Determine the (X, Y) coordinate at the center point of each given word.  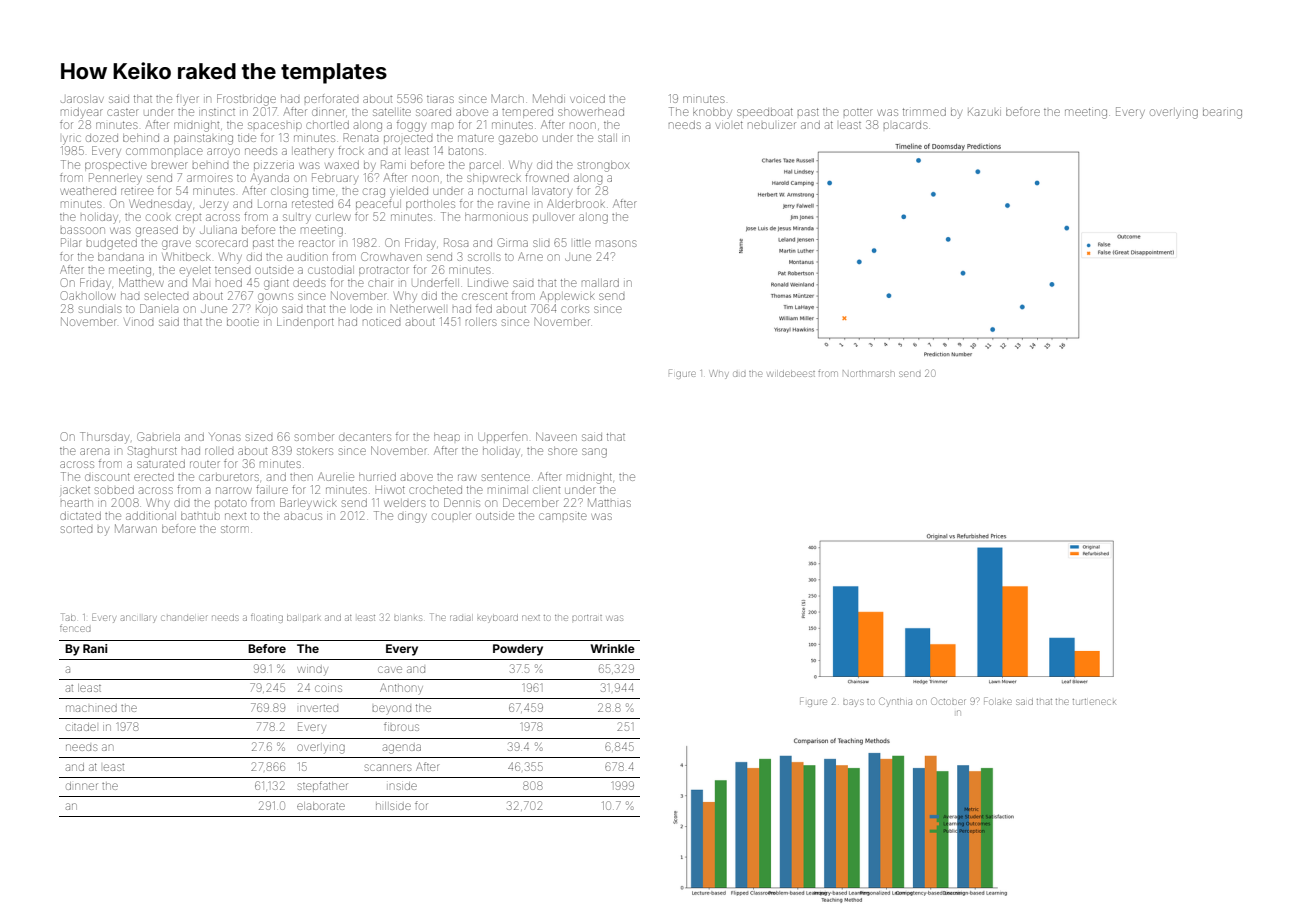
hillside (393, 806)
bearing (1222, 114)
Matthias (609, 502)
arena (94, 451)
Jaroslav (82, 99)
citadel (81, 727)
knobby (712, 112)
